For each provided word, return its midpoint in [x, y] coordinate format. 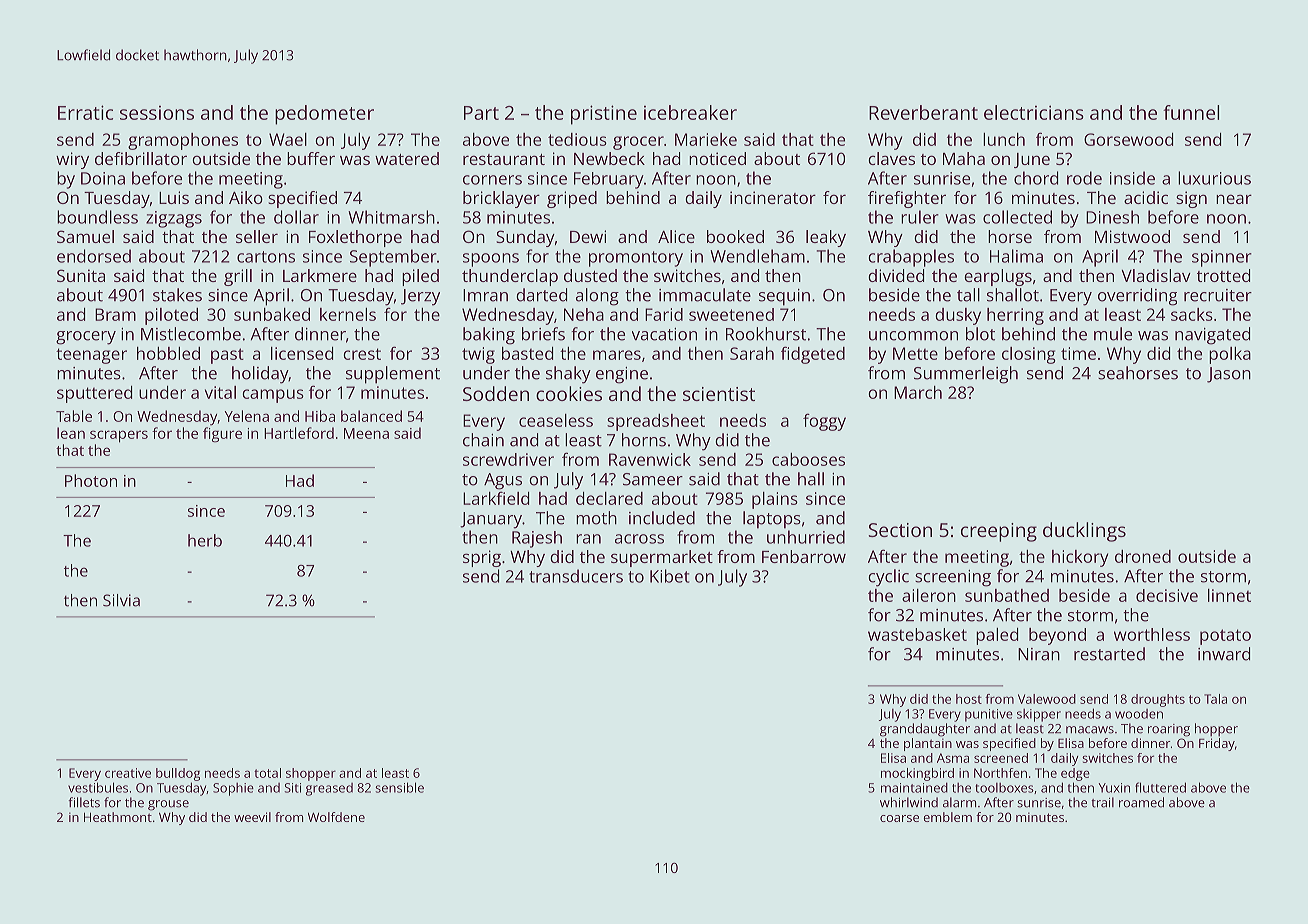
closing [1029, 355]
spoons [491, 260]
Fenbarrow [804, 556]
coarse [899, 818]
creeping [999, 532]
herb [205, 540]
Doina [103, 178]
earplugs [998, 277]
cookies [569, 393]
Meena [366, 433]
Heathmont [118, 817]
